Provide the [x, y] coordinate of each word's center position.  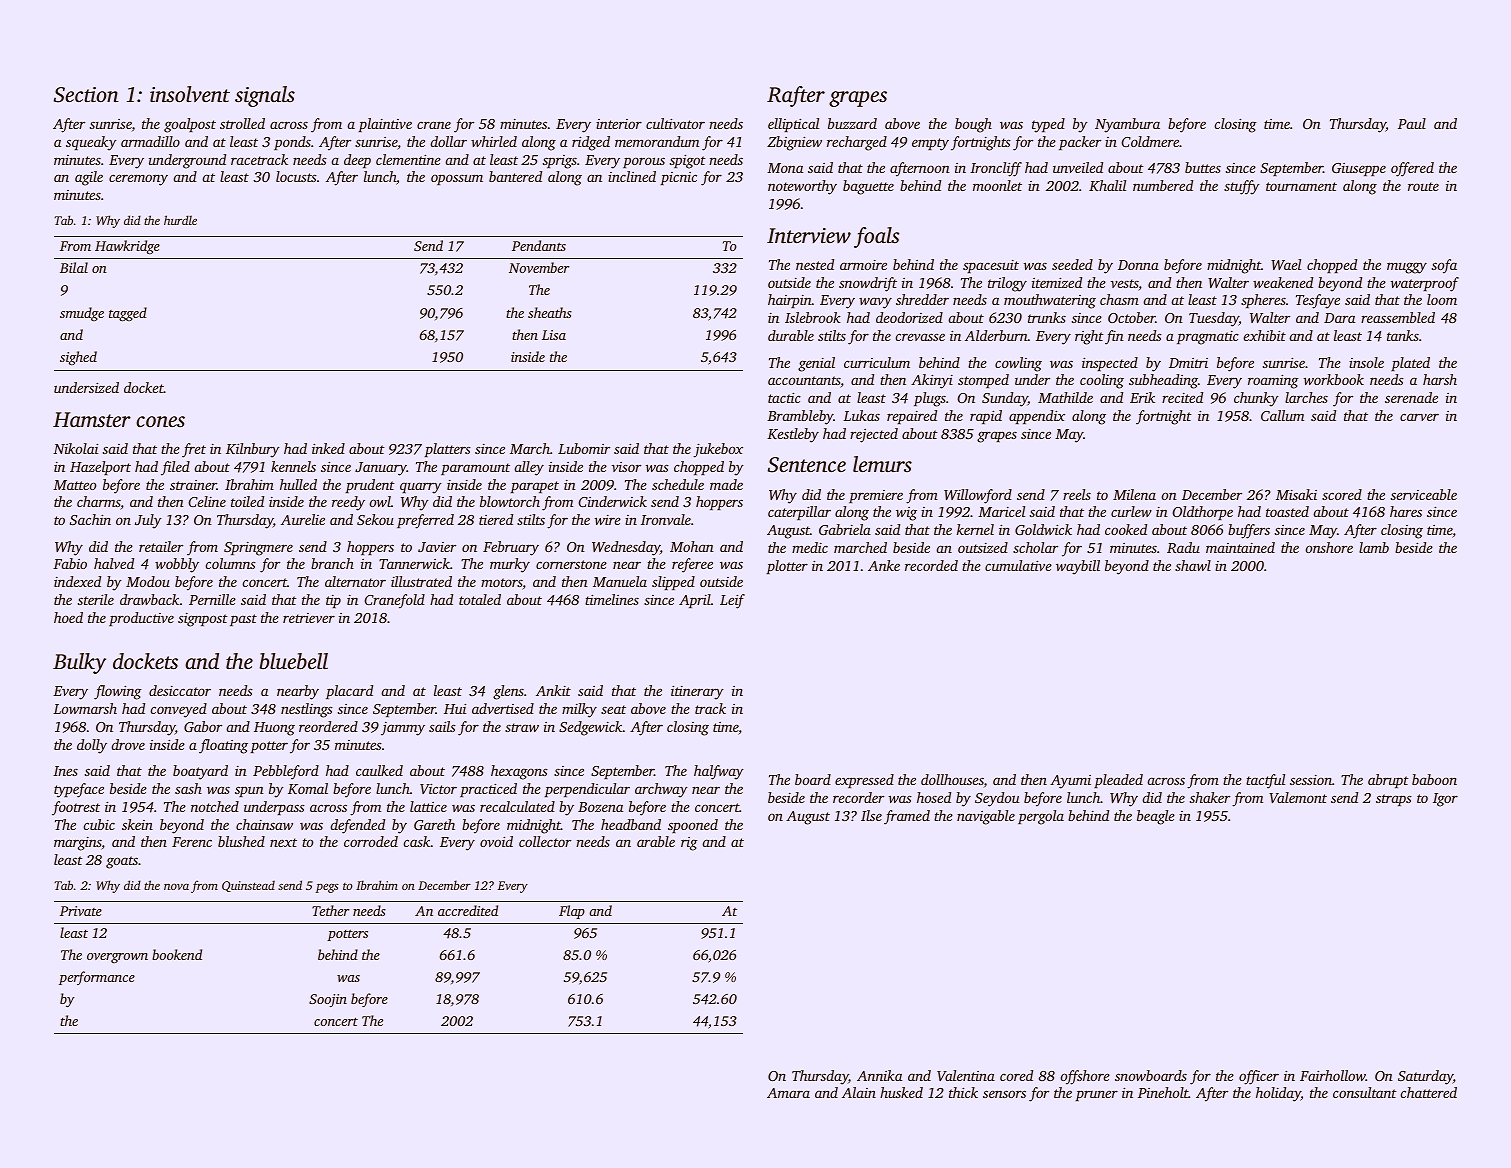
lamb [1374, 547]
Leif [732, 601]
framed [907, 817]
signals [265, 96]
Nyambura [1127, 125]
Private [81, 911]
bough [973, 125]
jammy [403, 729]
